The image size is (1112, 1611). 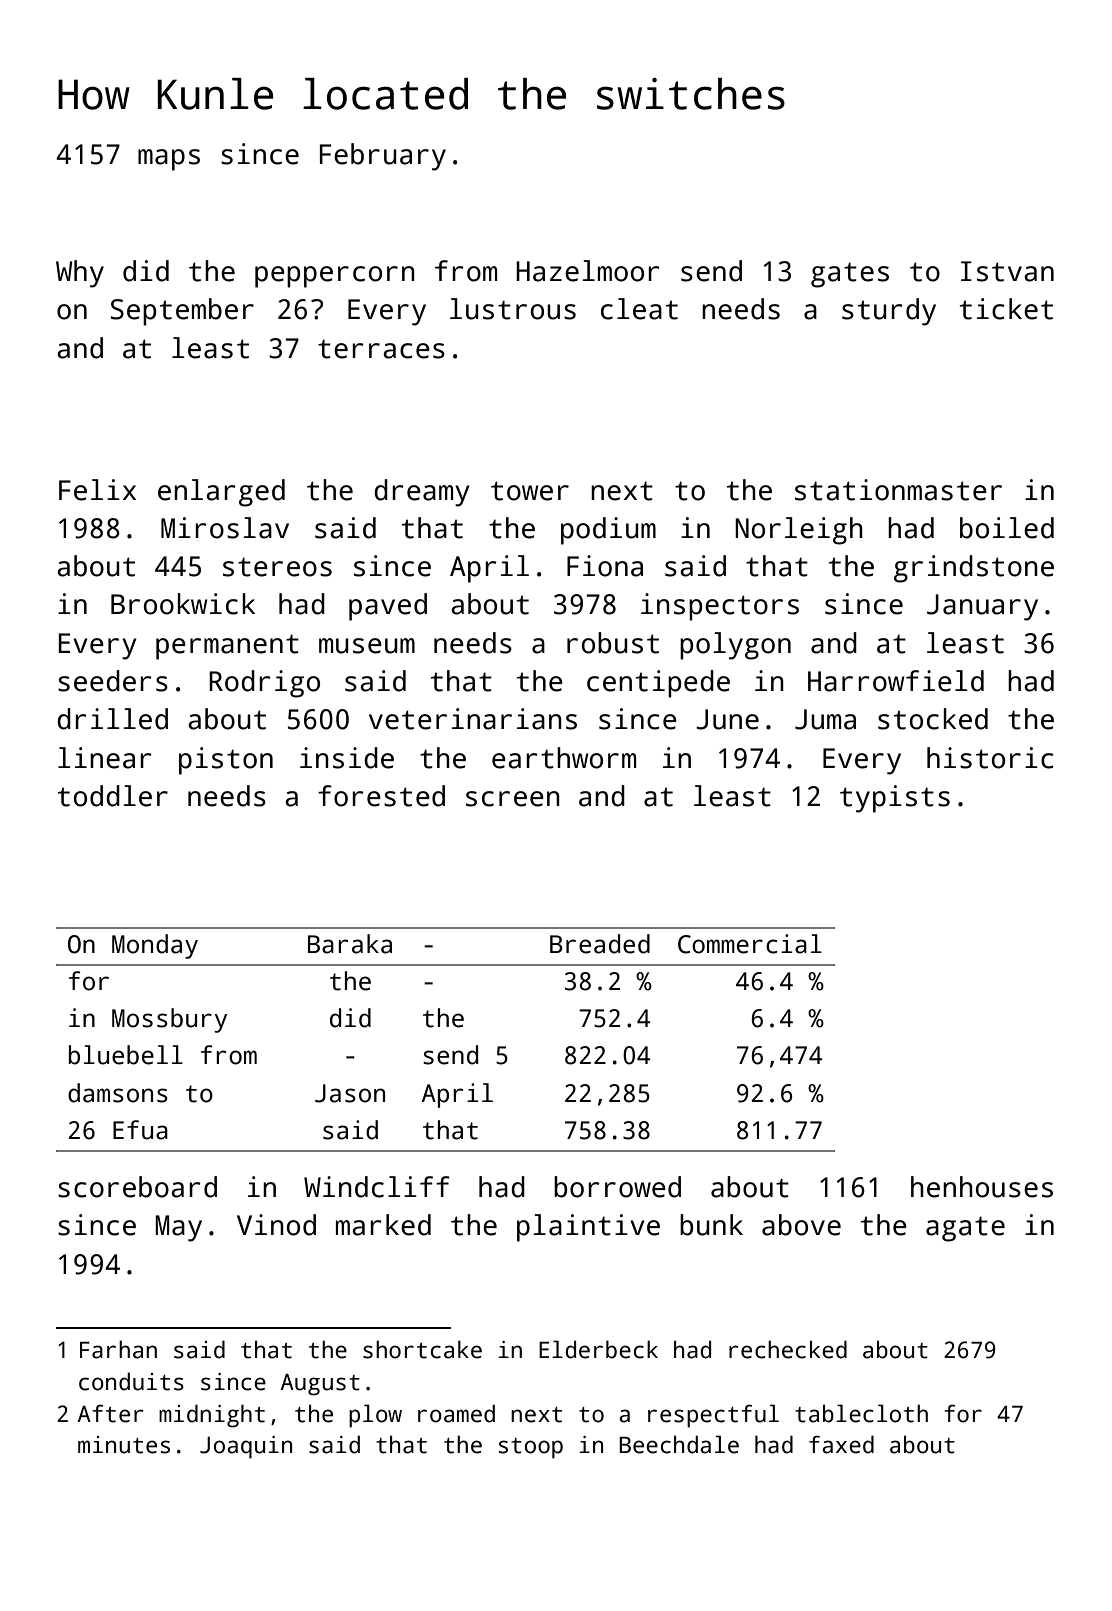 What do you see at coordinates (513, 309) in the image?
I see `lustrous` at bounding box center [513, 309].
